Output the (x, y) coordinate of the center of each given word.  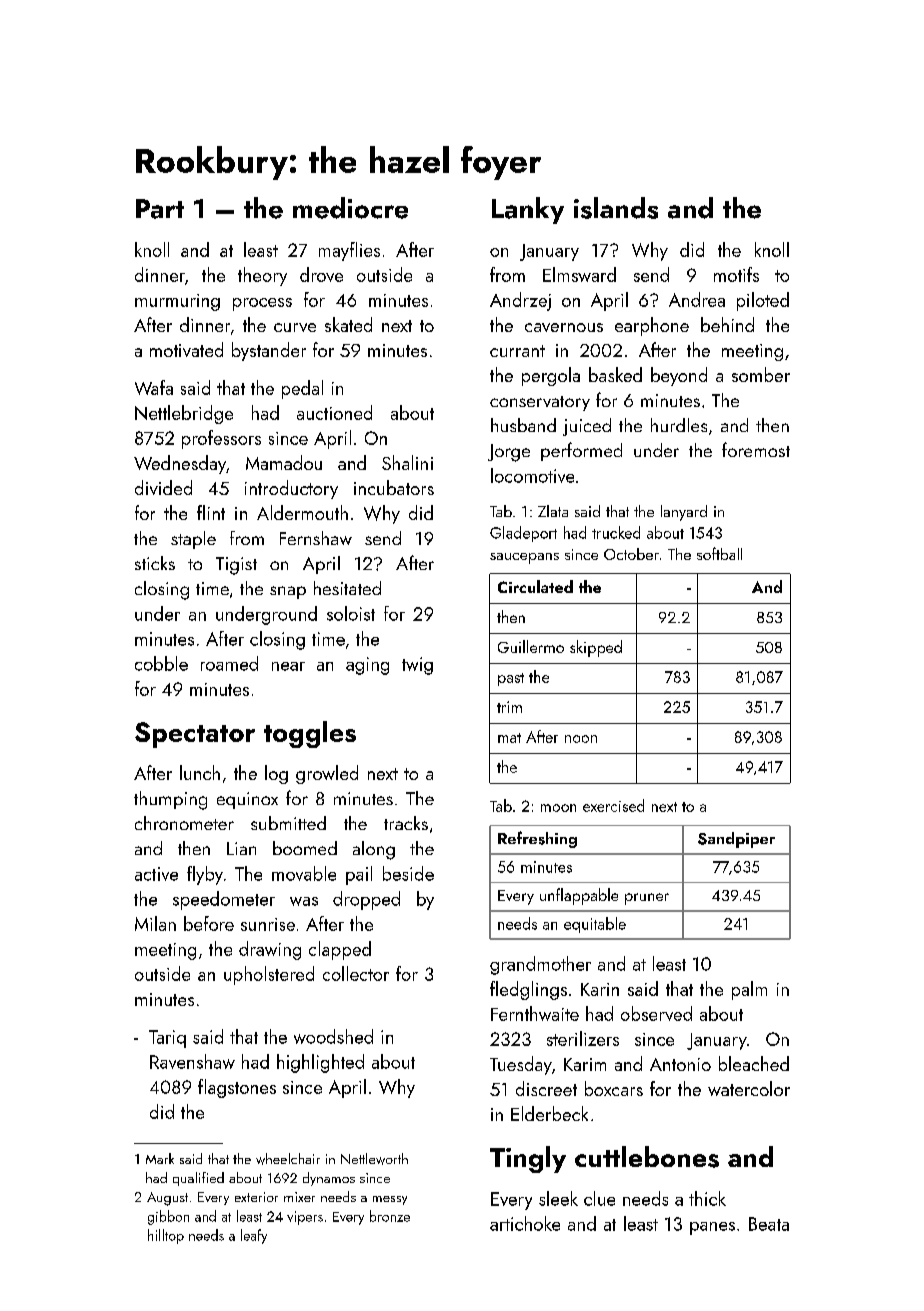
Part (160, 209)
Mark (160, 1158)
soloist (351, 613)
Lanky (528, 210)
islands (616, 208)
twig (417, 666)
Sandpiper (736, 840)
